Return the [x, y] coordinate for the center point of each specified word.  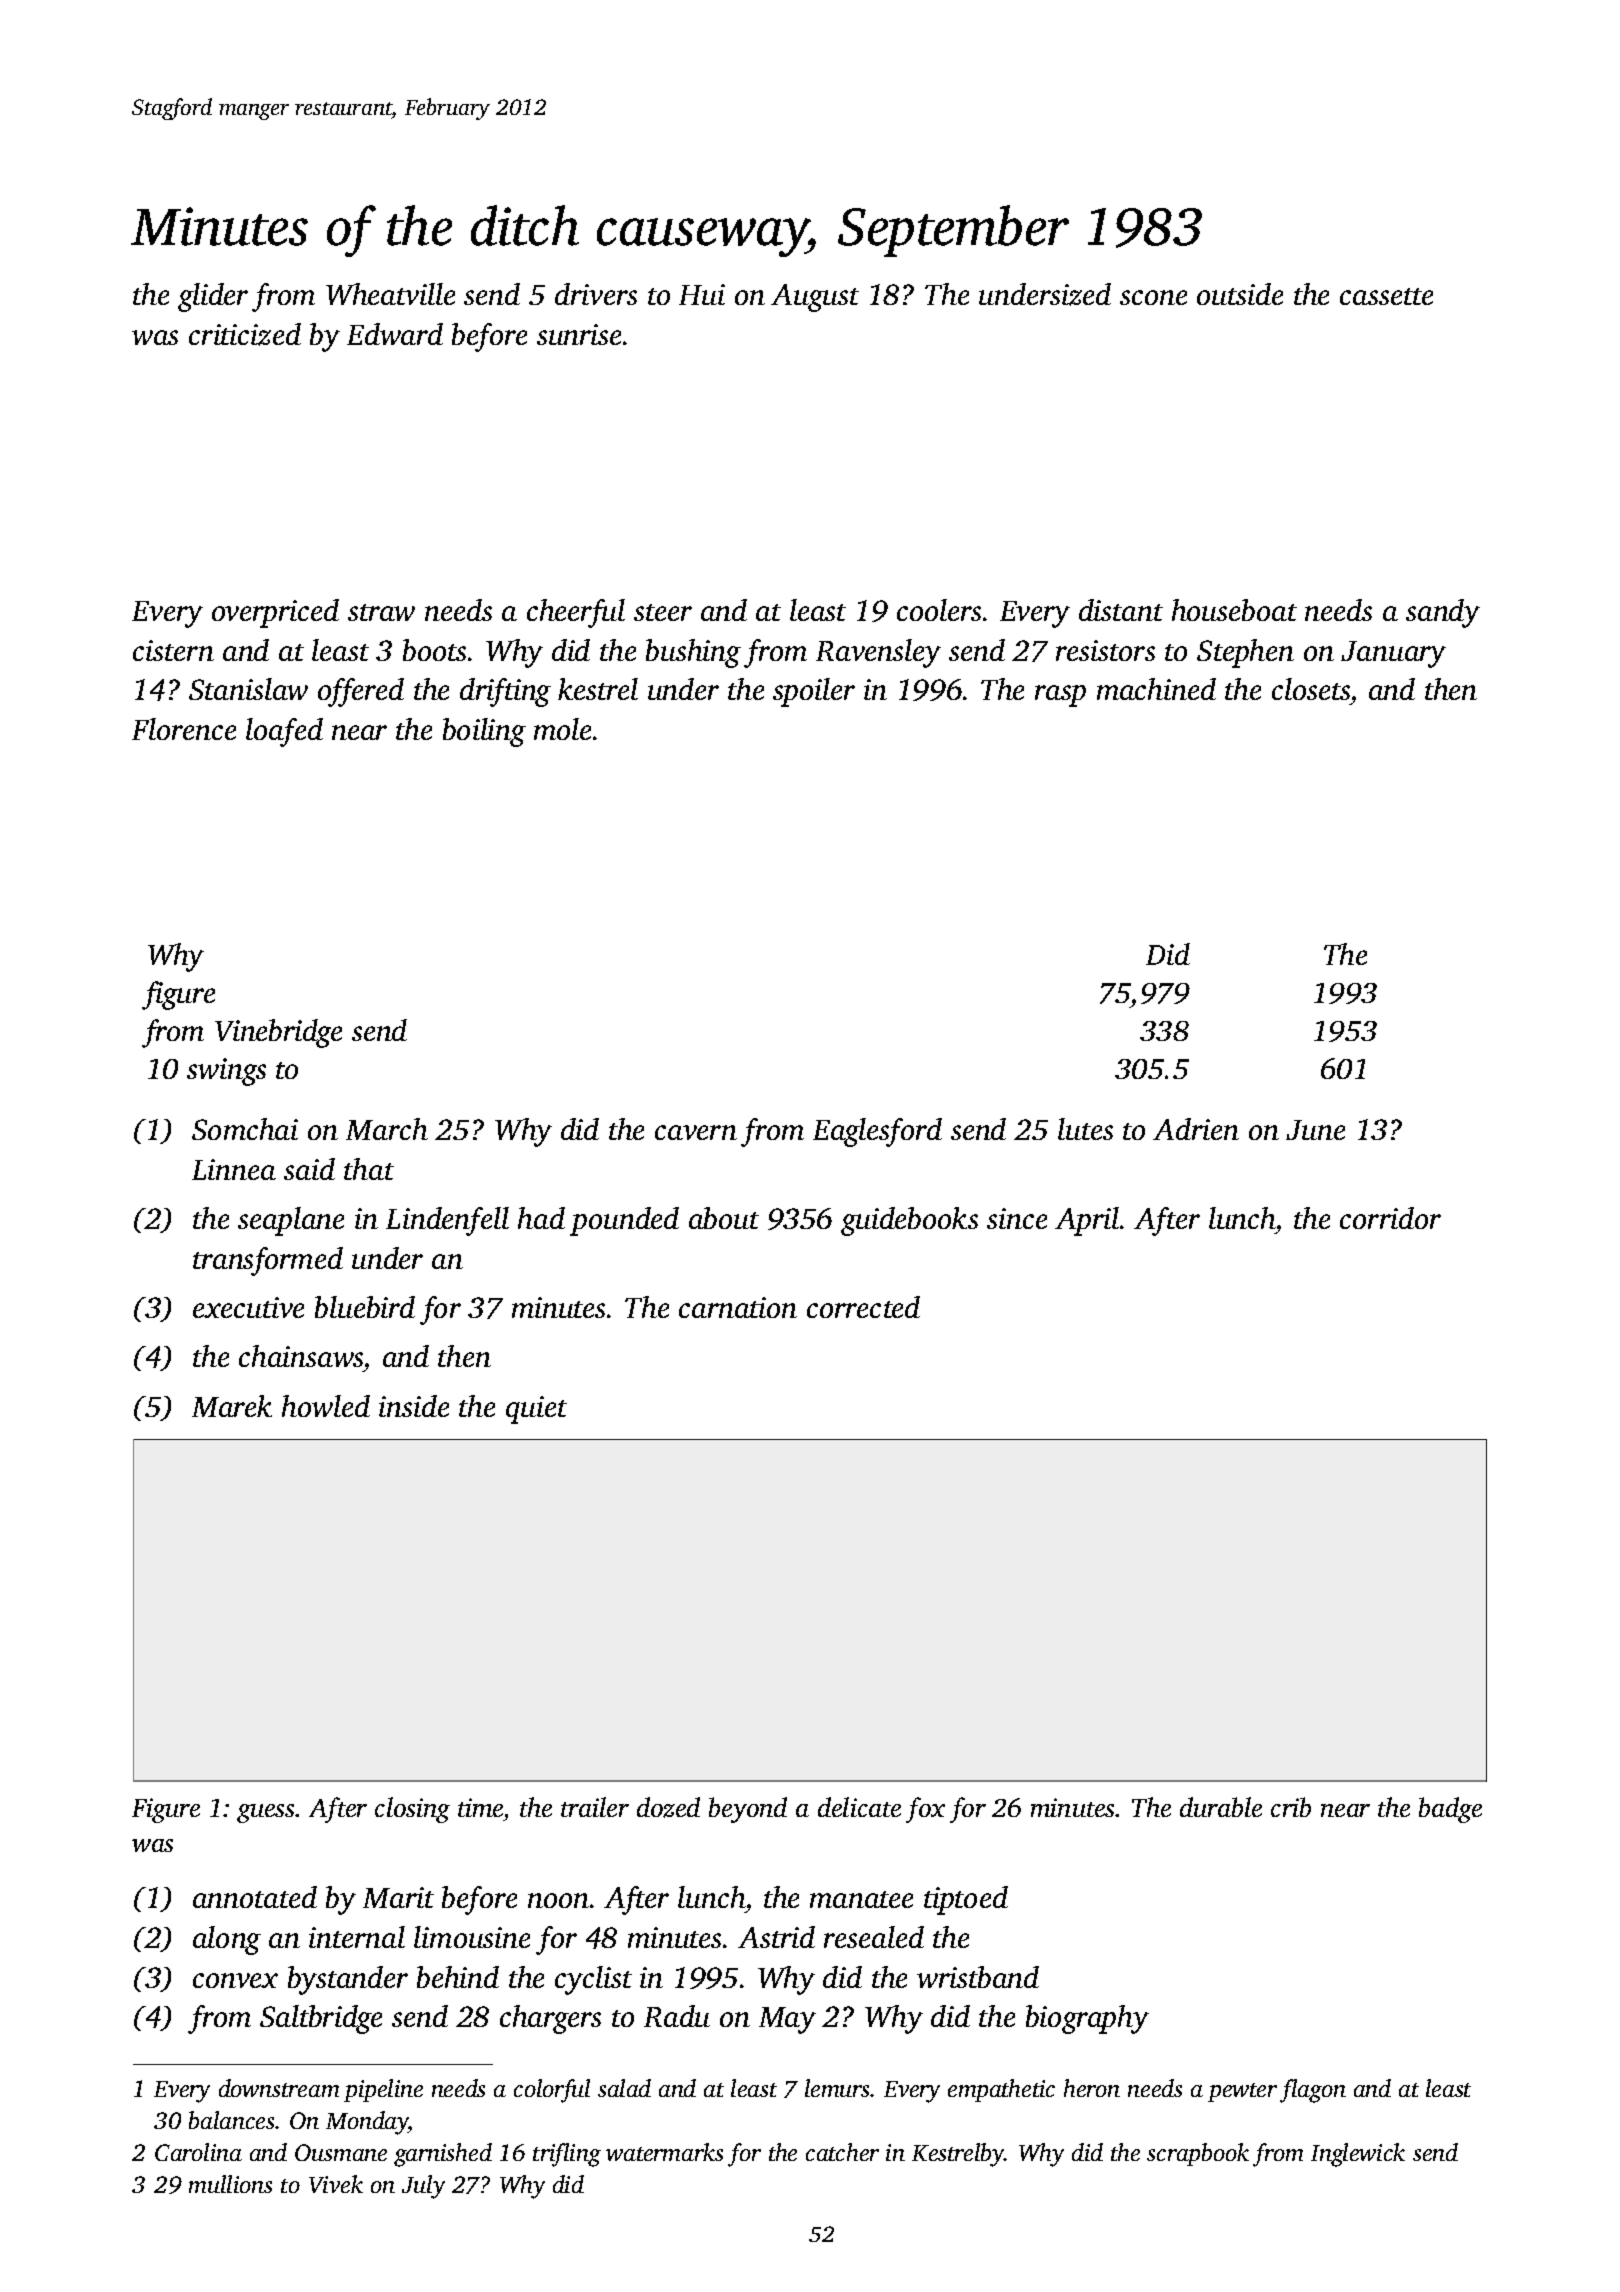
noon [558, 1900]
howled [326, 1406]
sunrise [579, 334]
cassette [1386, 296]
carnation [738, 1307]
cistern [173, 650]
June [1315, 1130]
